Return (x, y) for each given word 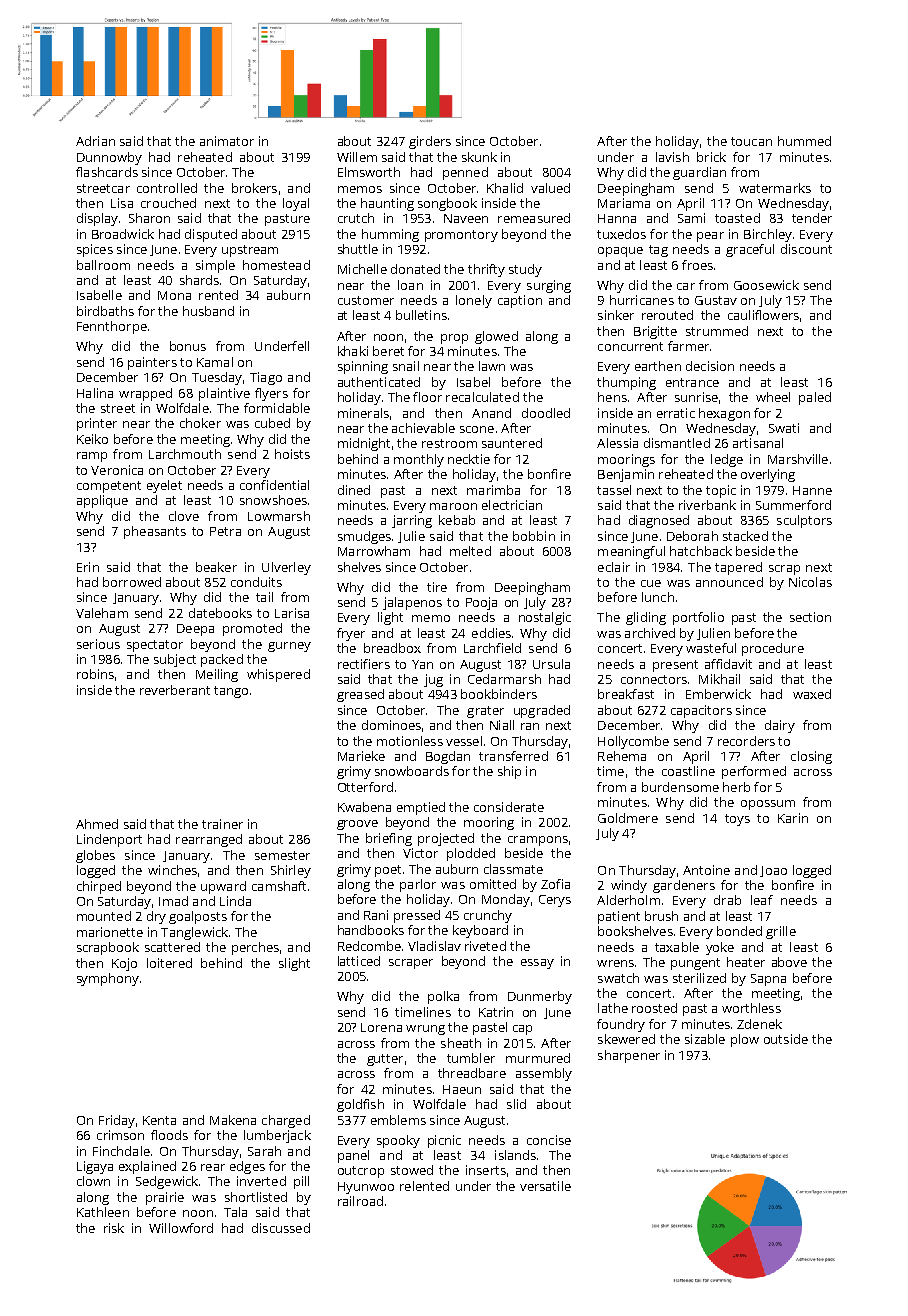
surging (549, 286)
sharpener (629, 1056)
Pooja (481, 603)
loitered (169, 963)
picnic (444, 1141)
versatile (545, 1186)
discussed (281, 1228)
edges (247, 1167)
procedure (773, 649)
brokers (254, 188)
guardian (699, 173)
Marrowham (374, 551)
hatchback (701, 551)
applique (102, 501)
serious (98, 644)
